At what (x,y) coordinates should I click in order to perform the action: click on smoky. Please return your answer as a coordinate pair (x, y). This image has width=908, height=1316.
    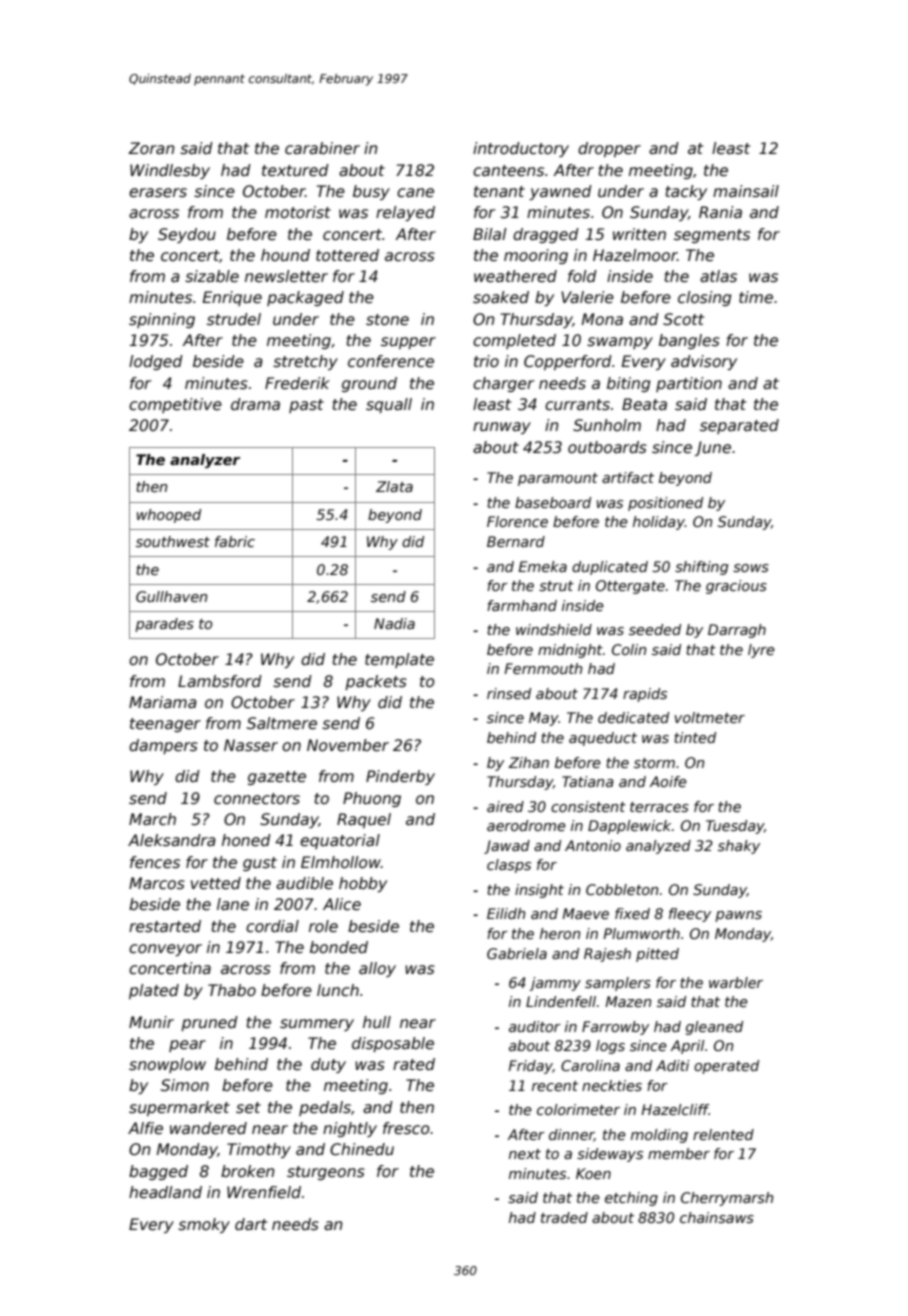
    Looking at the image, I should click on (204, 1225).
